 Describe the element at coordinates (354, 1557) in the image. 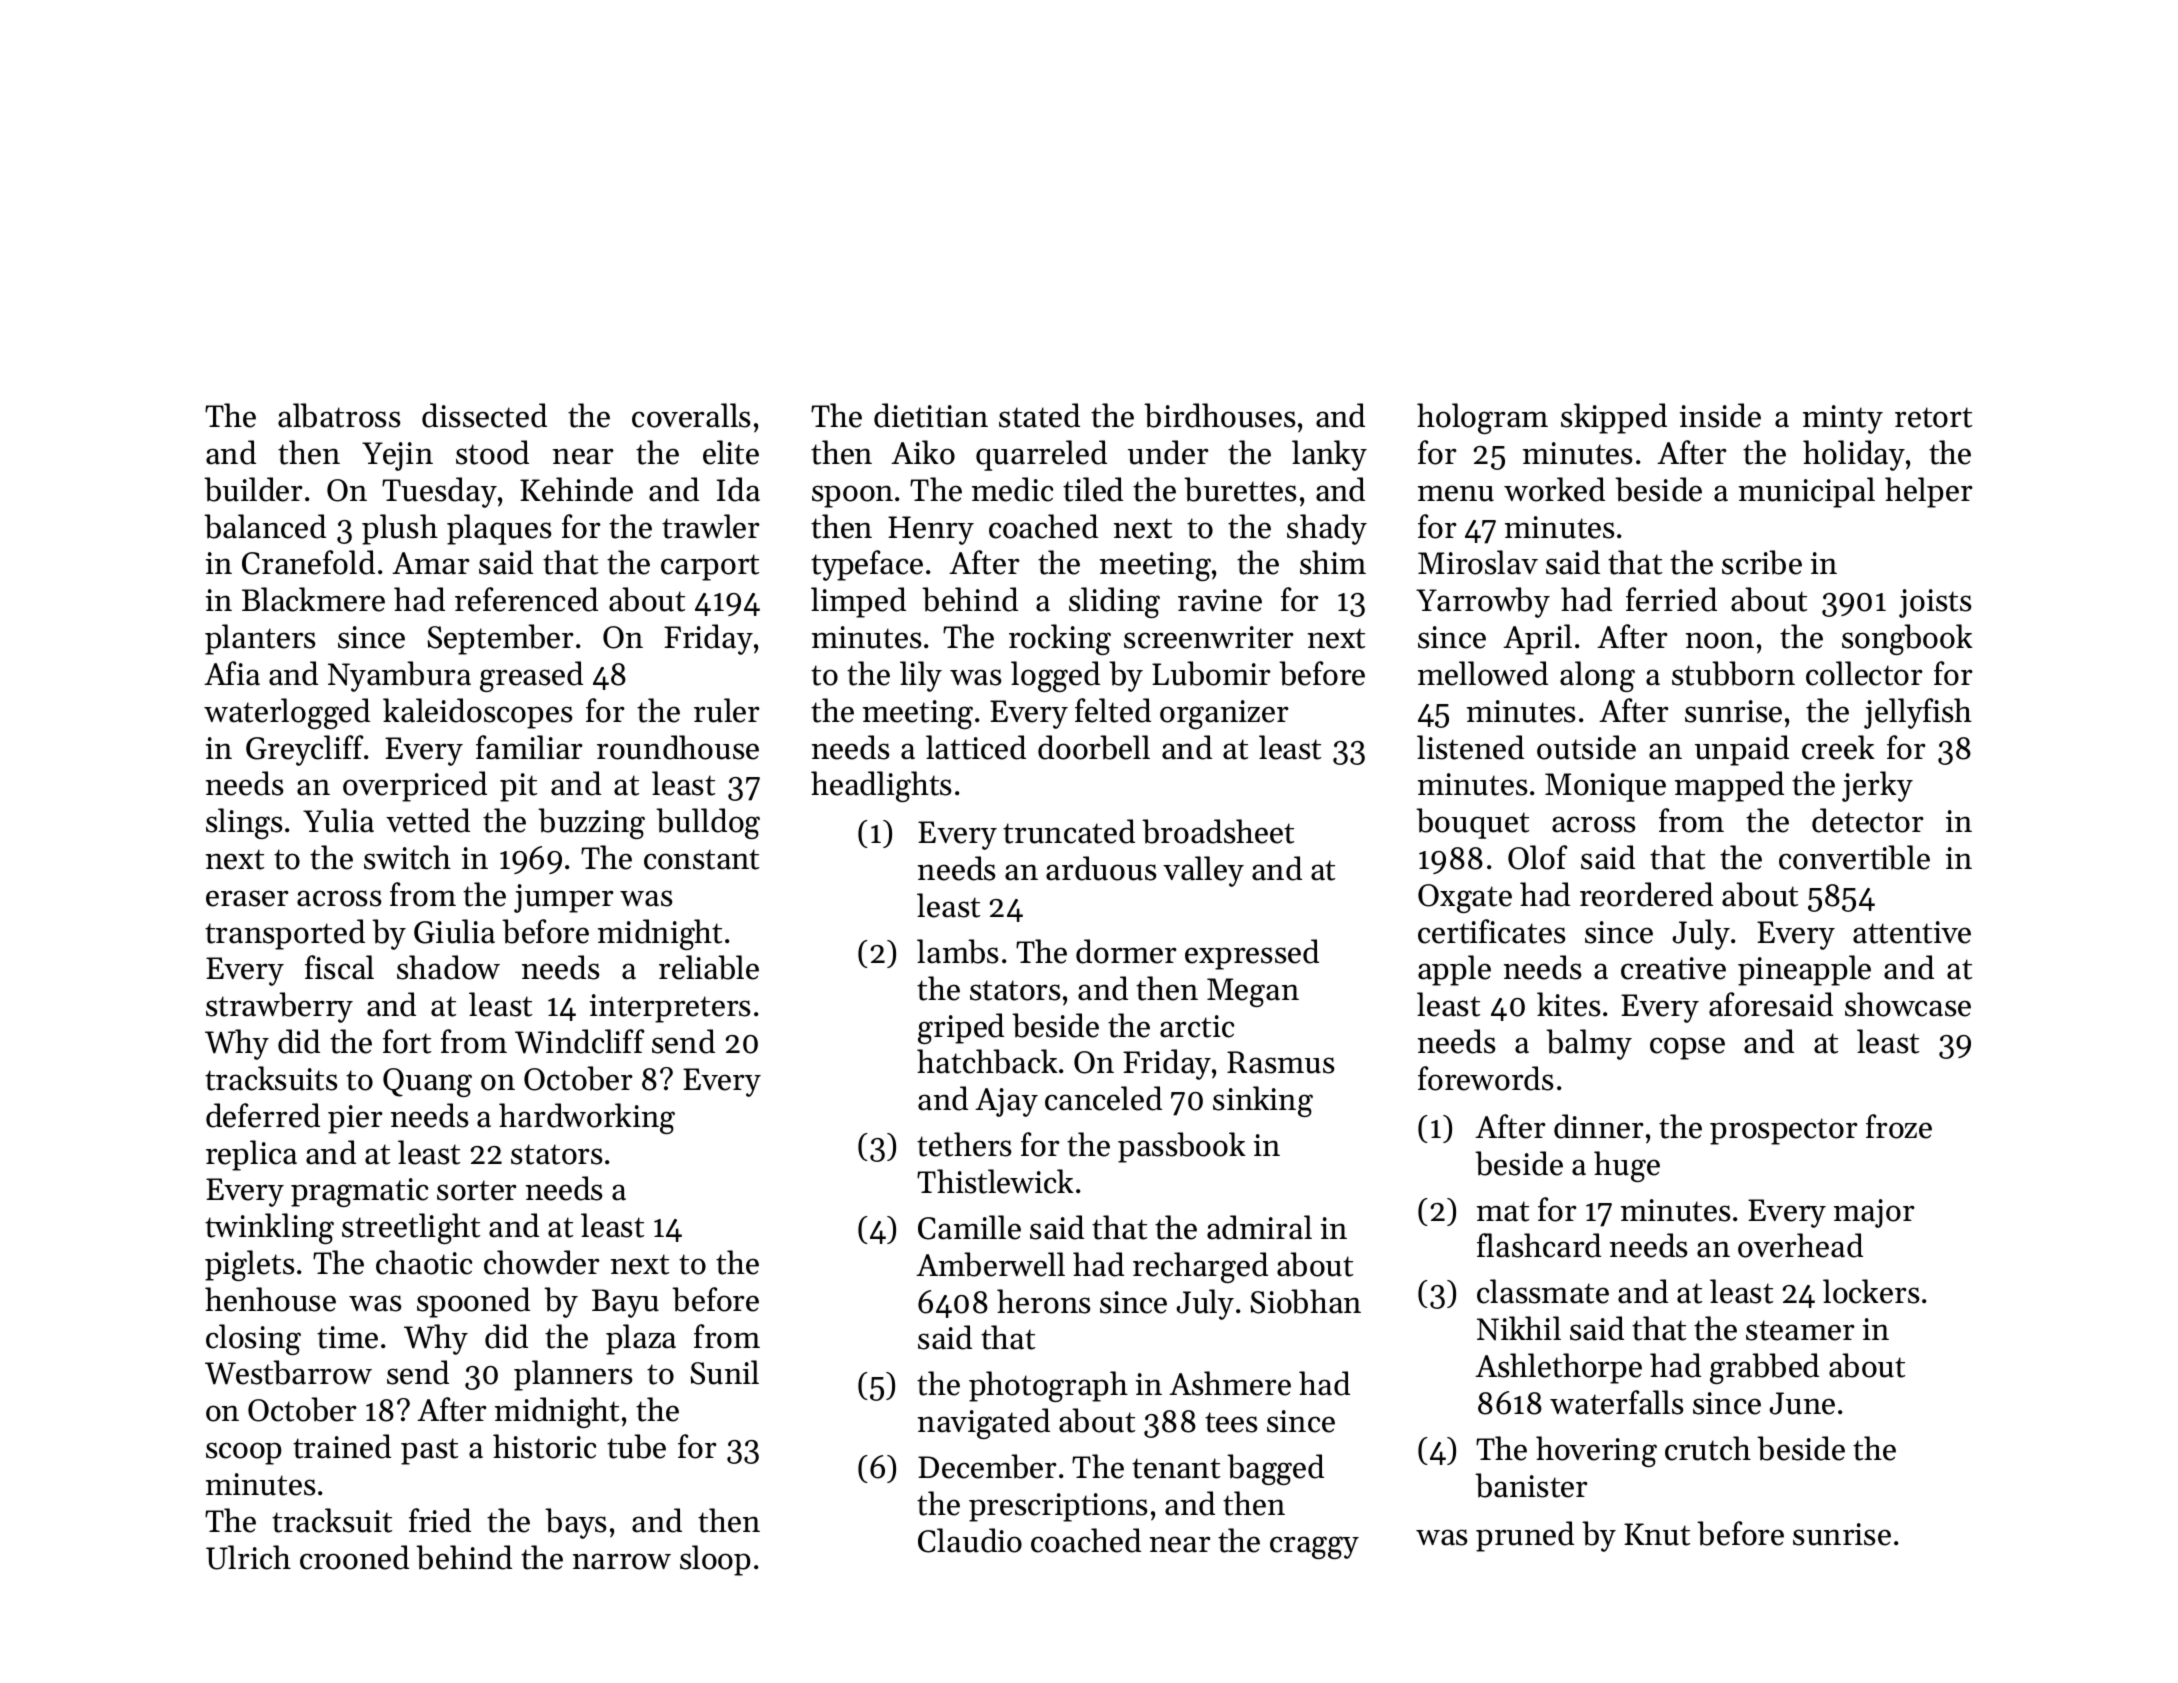

I see `crooned` at that location.
